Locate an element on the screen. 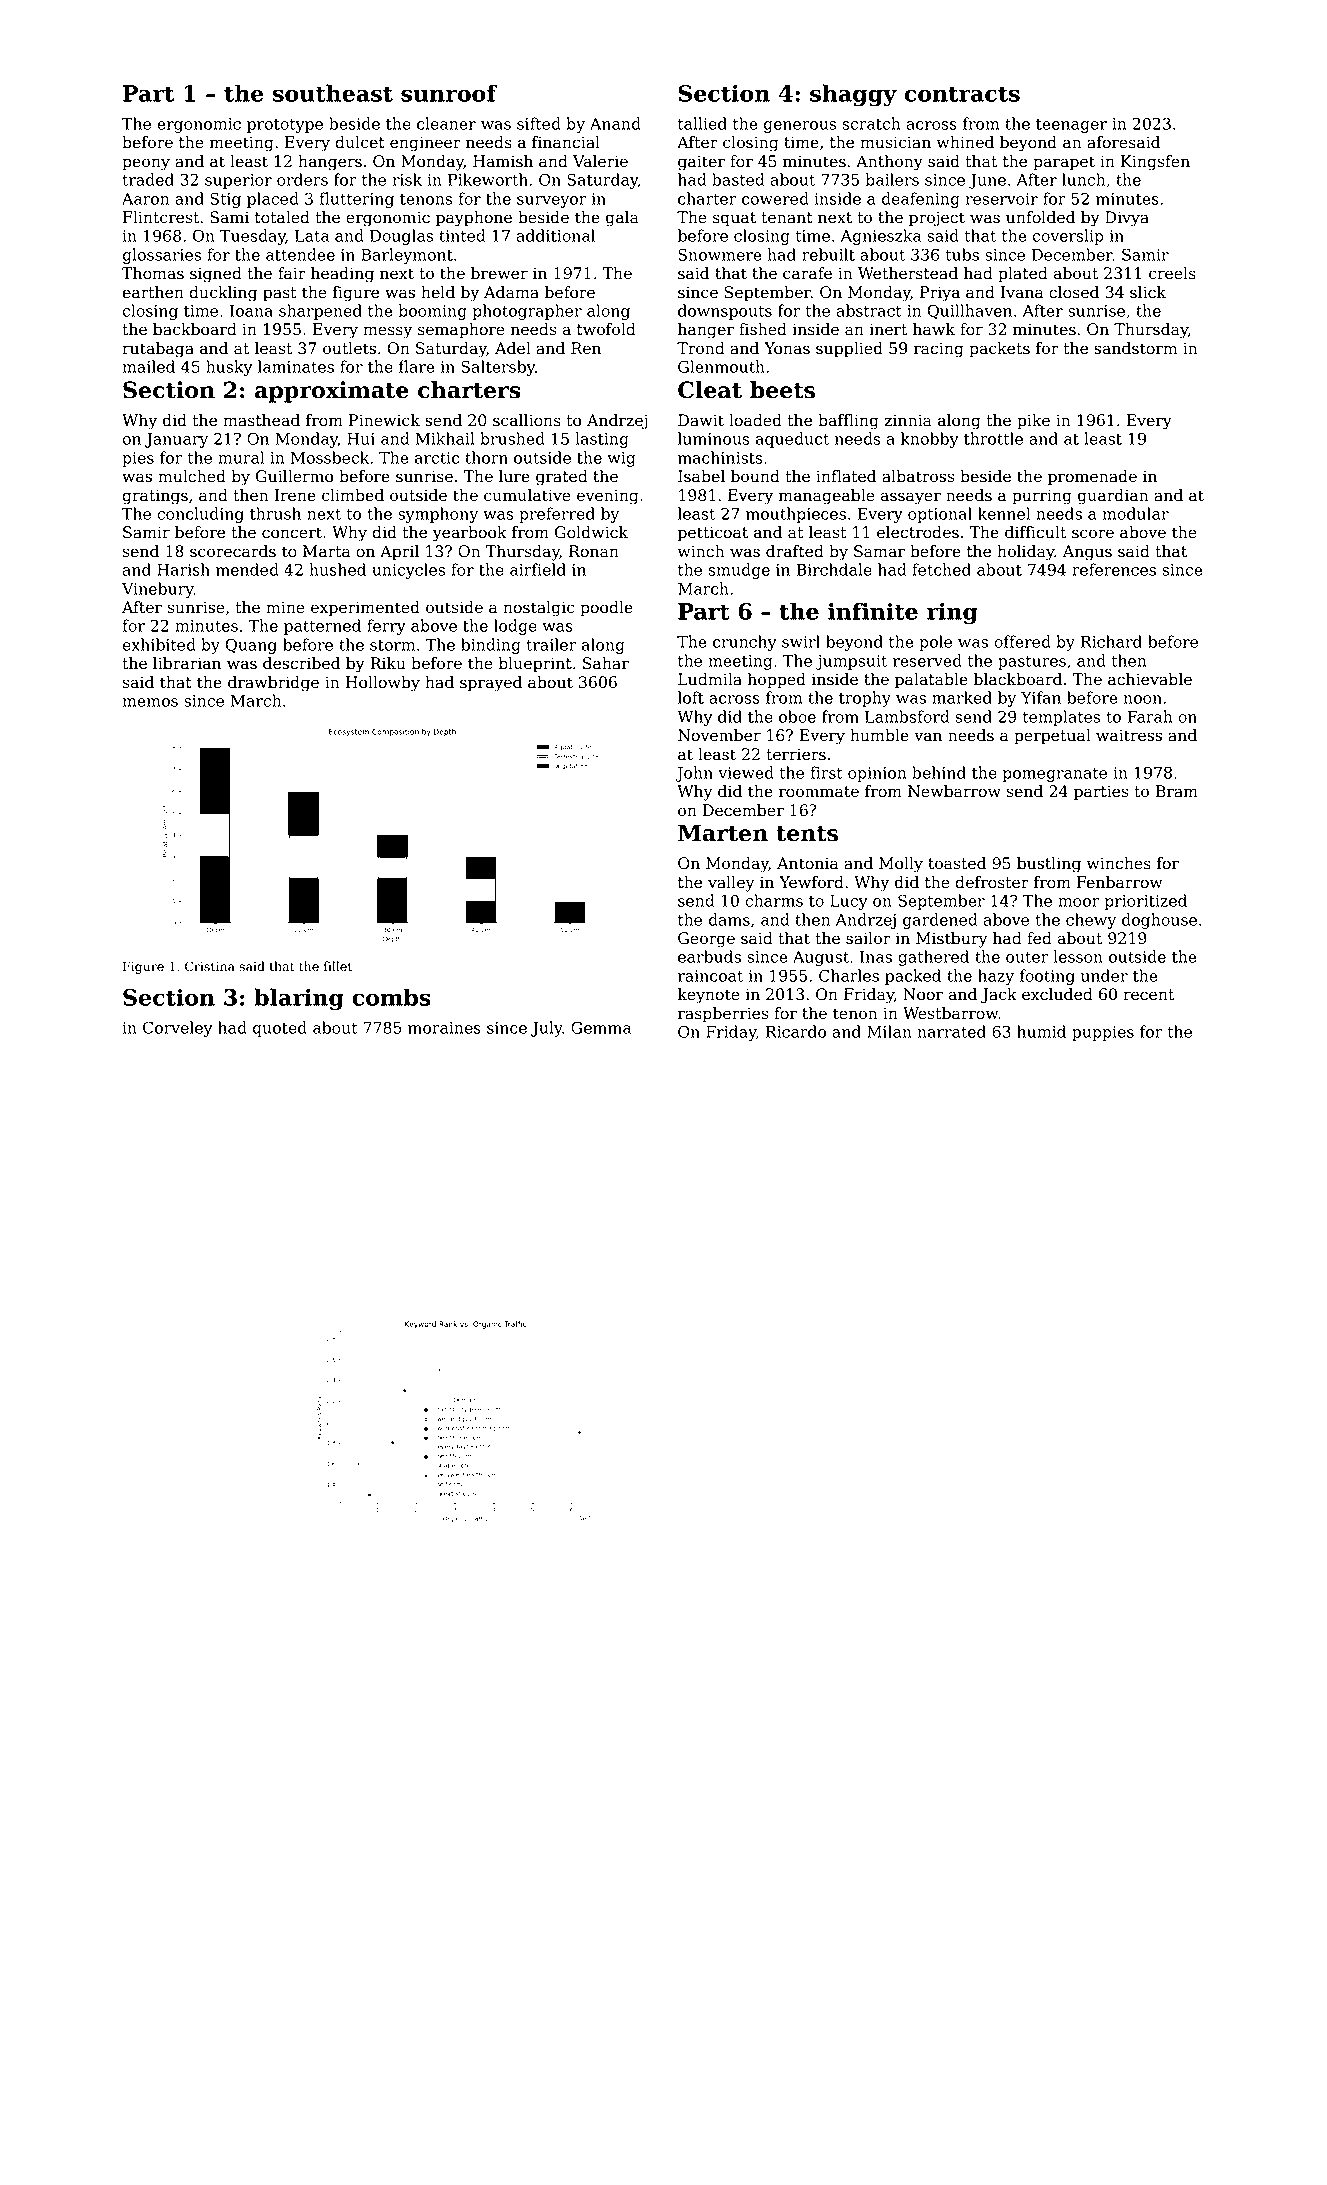 The image size is (1327, 2185). southeast is located at coordinates (333, 93).
